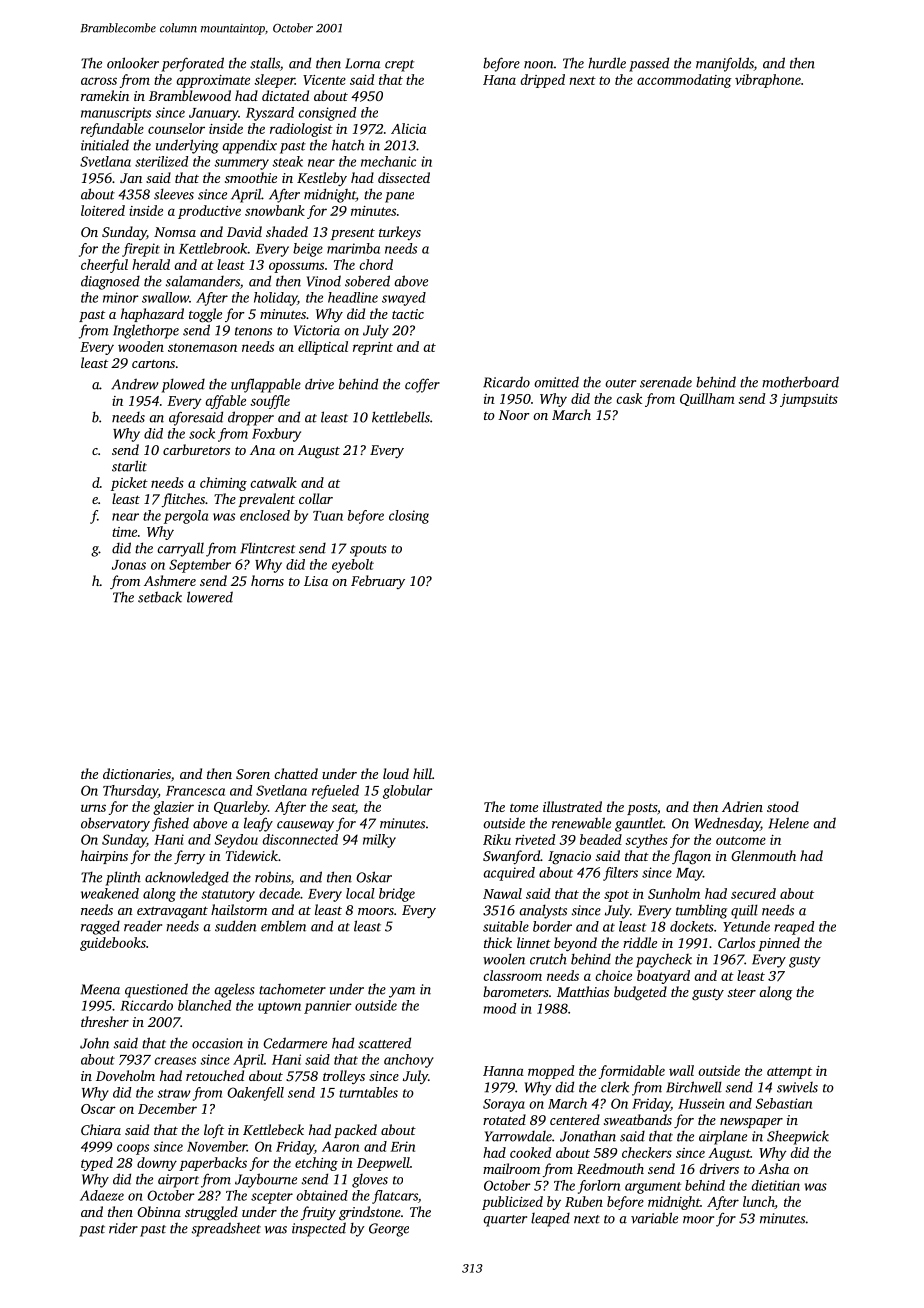  Describe the element at coordinates (100, 928) in the screenshot. I see `ragged` at that location.
